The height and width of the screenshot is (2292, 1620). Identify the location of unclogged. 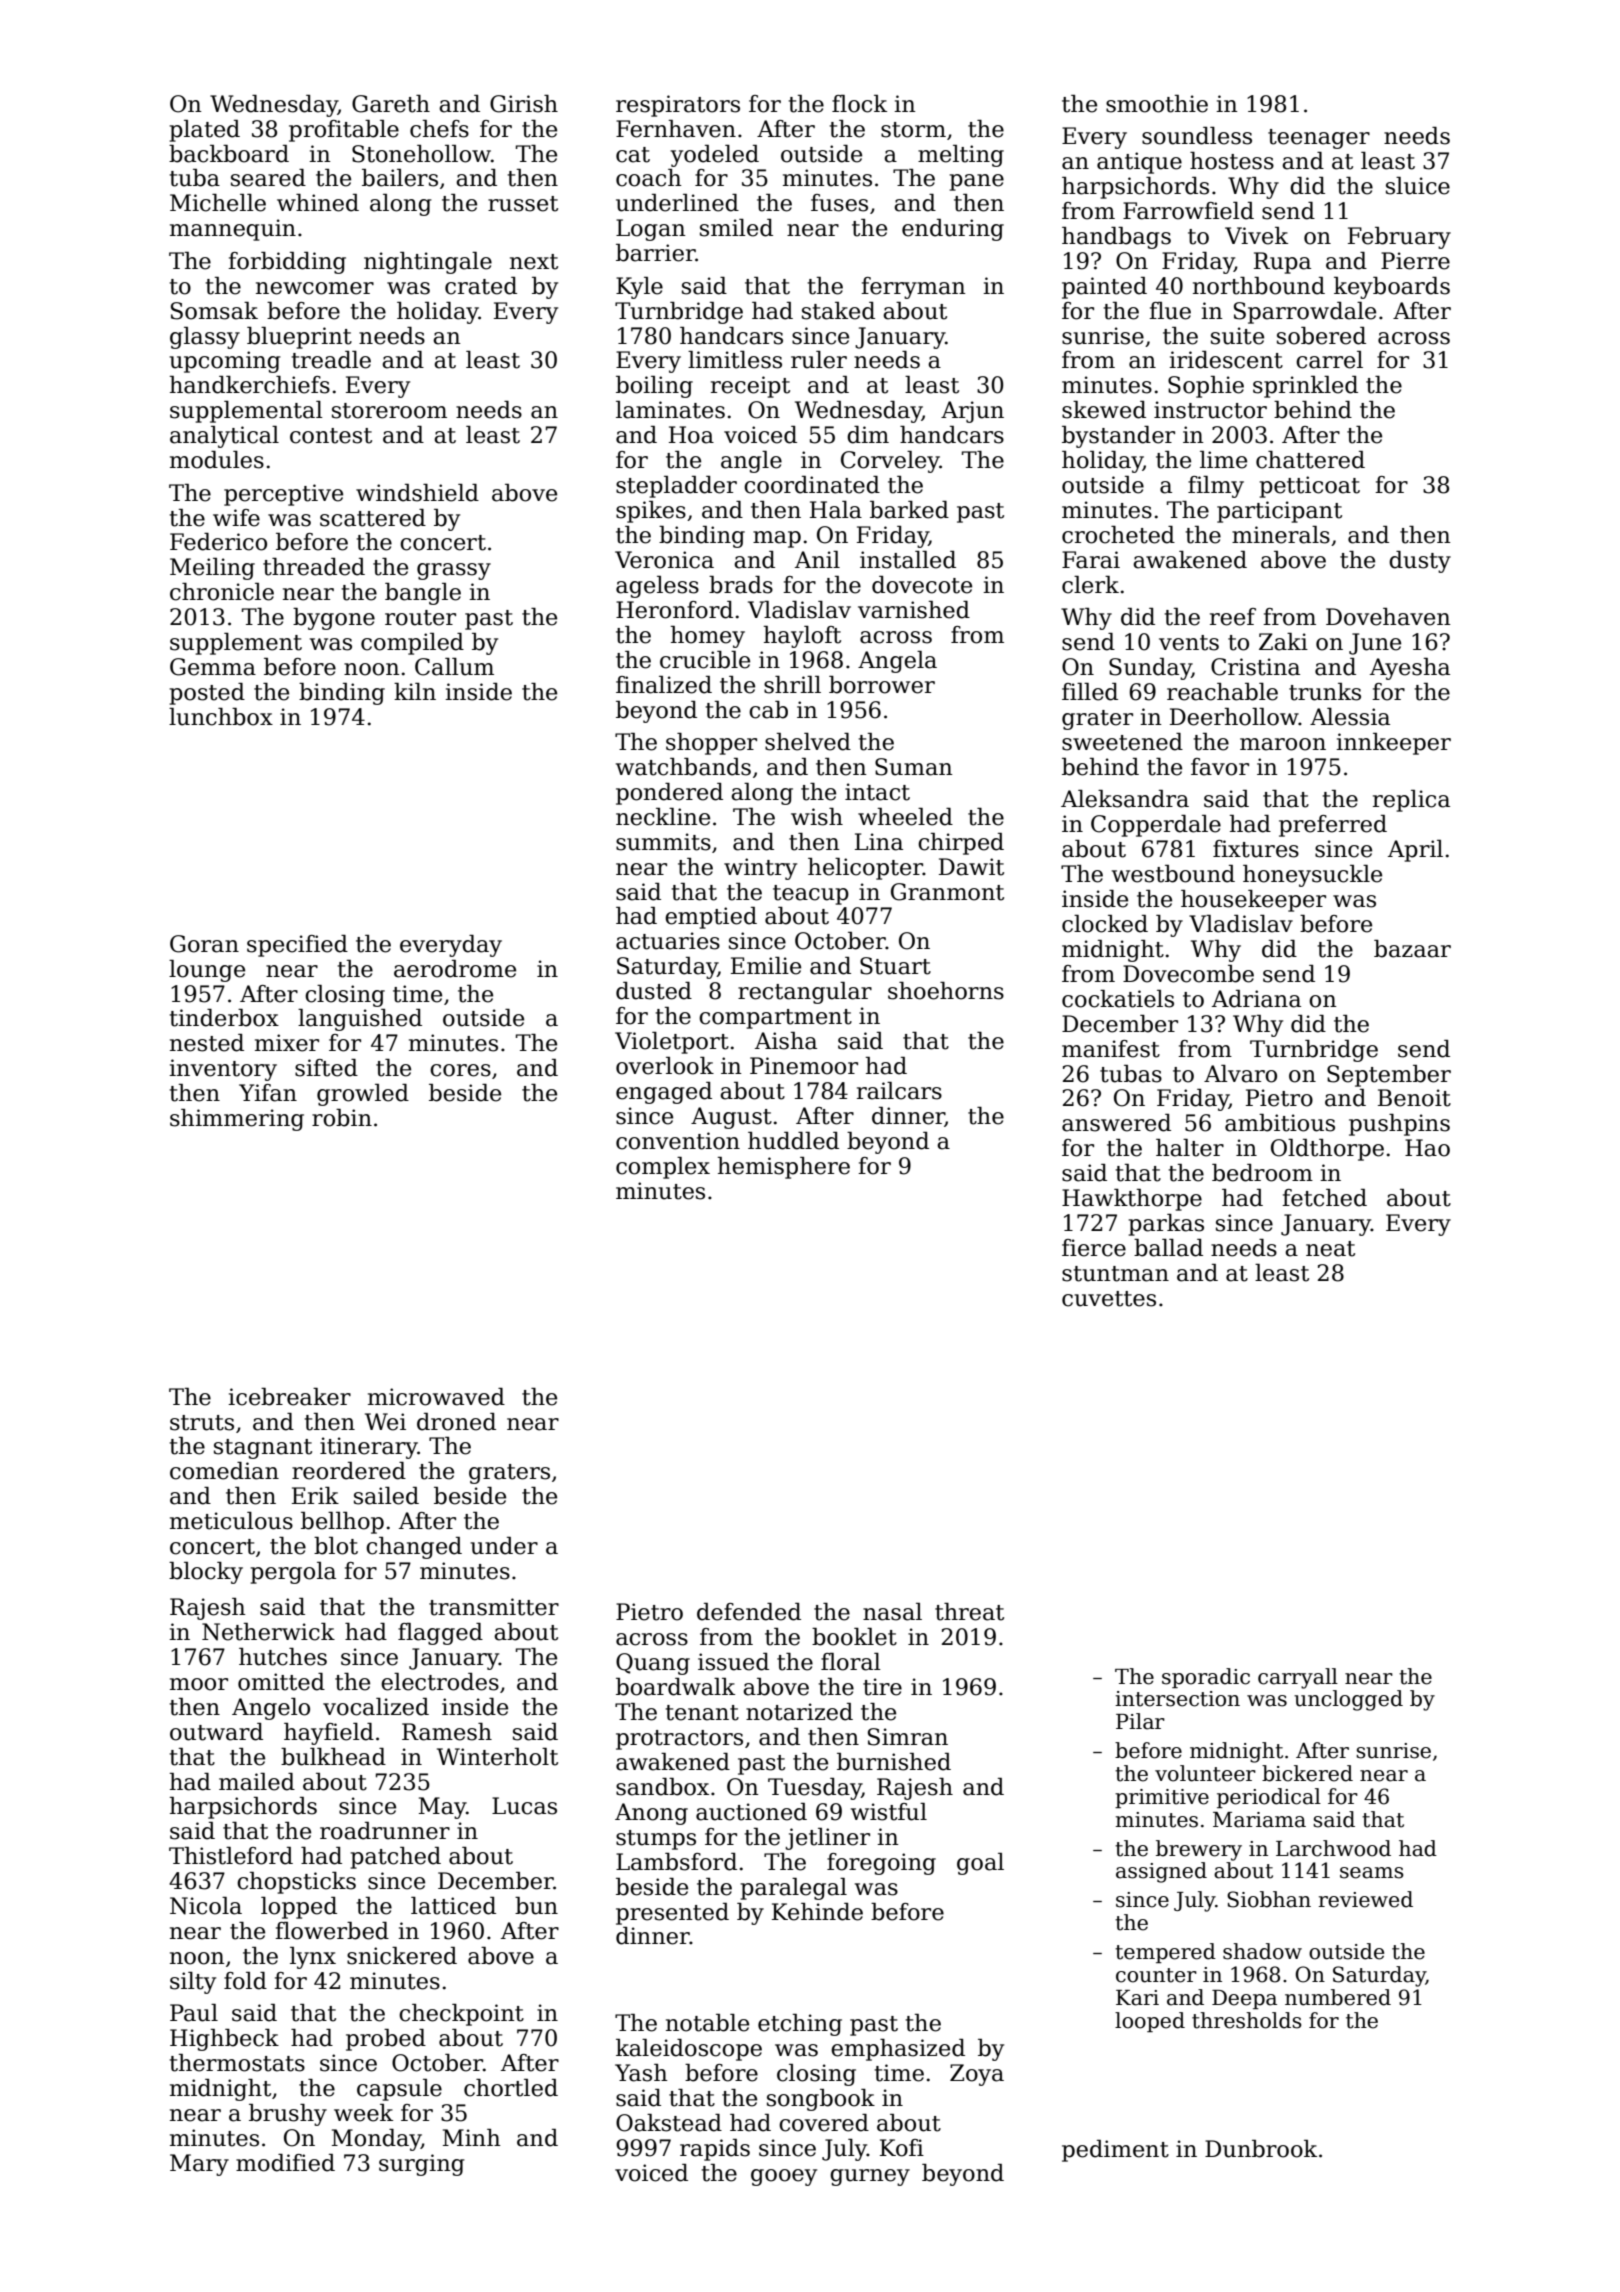
(1348, 1700).
